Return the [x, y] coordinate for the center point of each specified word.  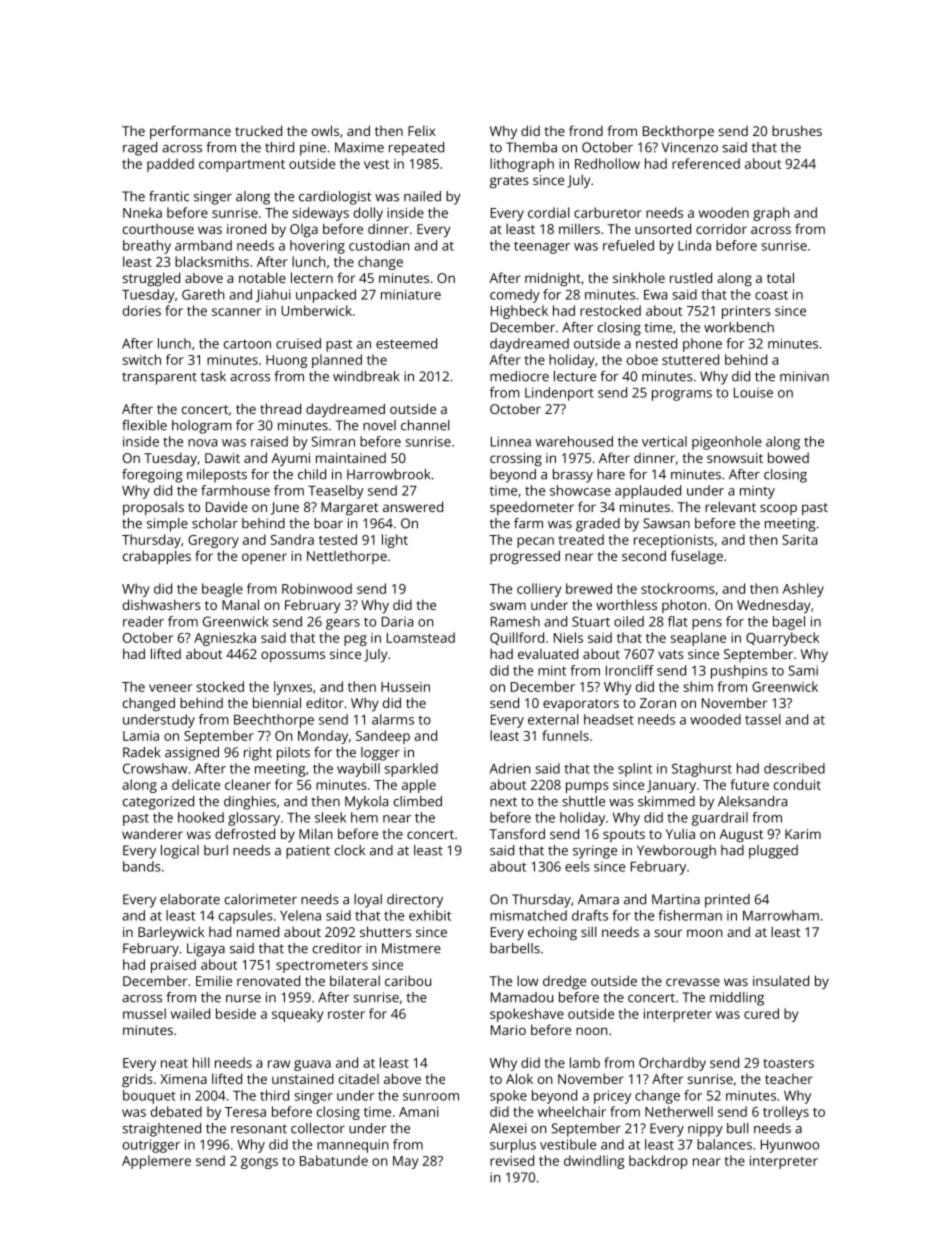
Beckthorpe [678, 132]
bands [142, 866]
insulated [781, 980]
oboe [642, 359]
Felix [422, 130]
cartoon [247, 344]
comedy [515, 296]
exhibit [430, 915]
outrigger [151, 1146]
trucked [258, 130]
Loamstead [421, 637]
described [794, 768]
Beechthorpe [274, 721]
